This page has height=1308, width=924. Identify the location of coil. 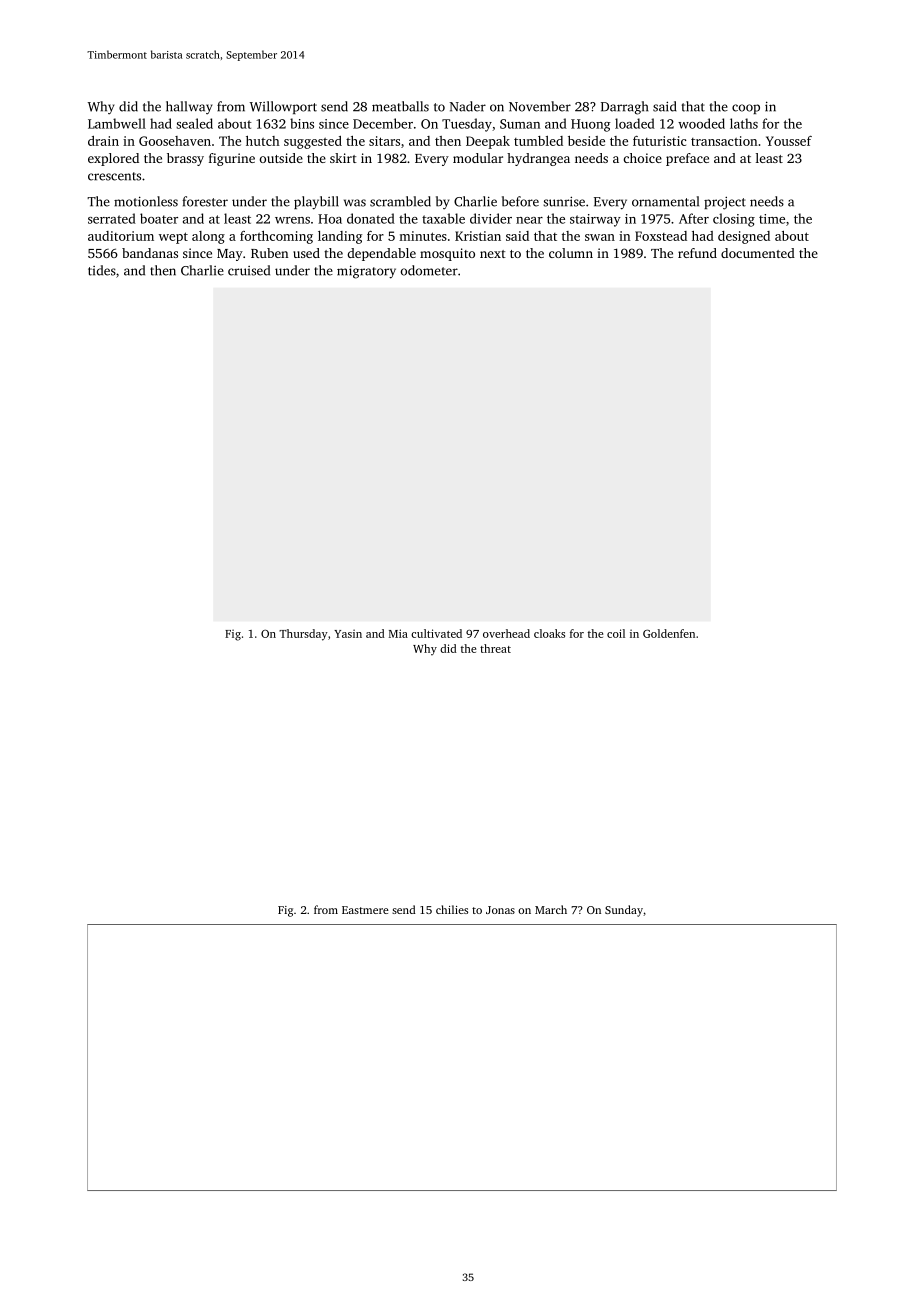
(616, 633).
